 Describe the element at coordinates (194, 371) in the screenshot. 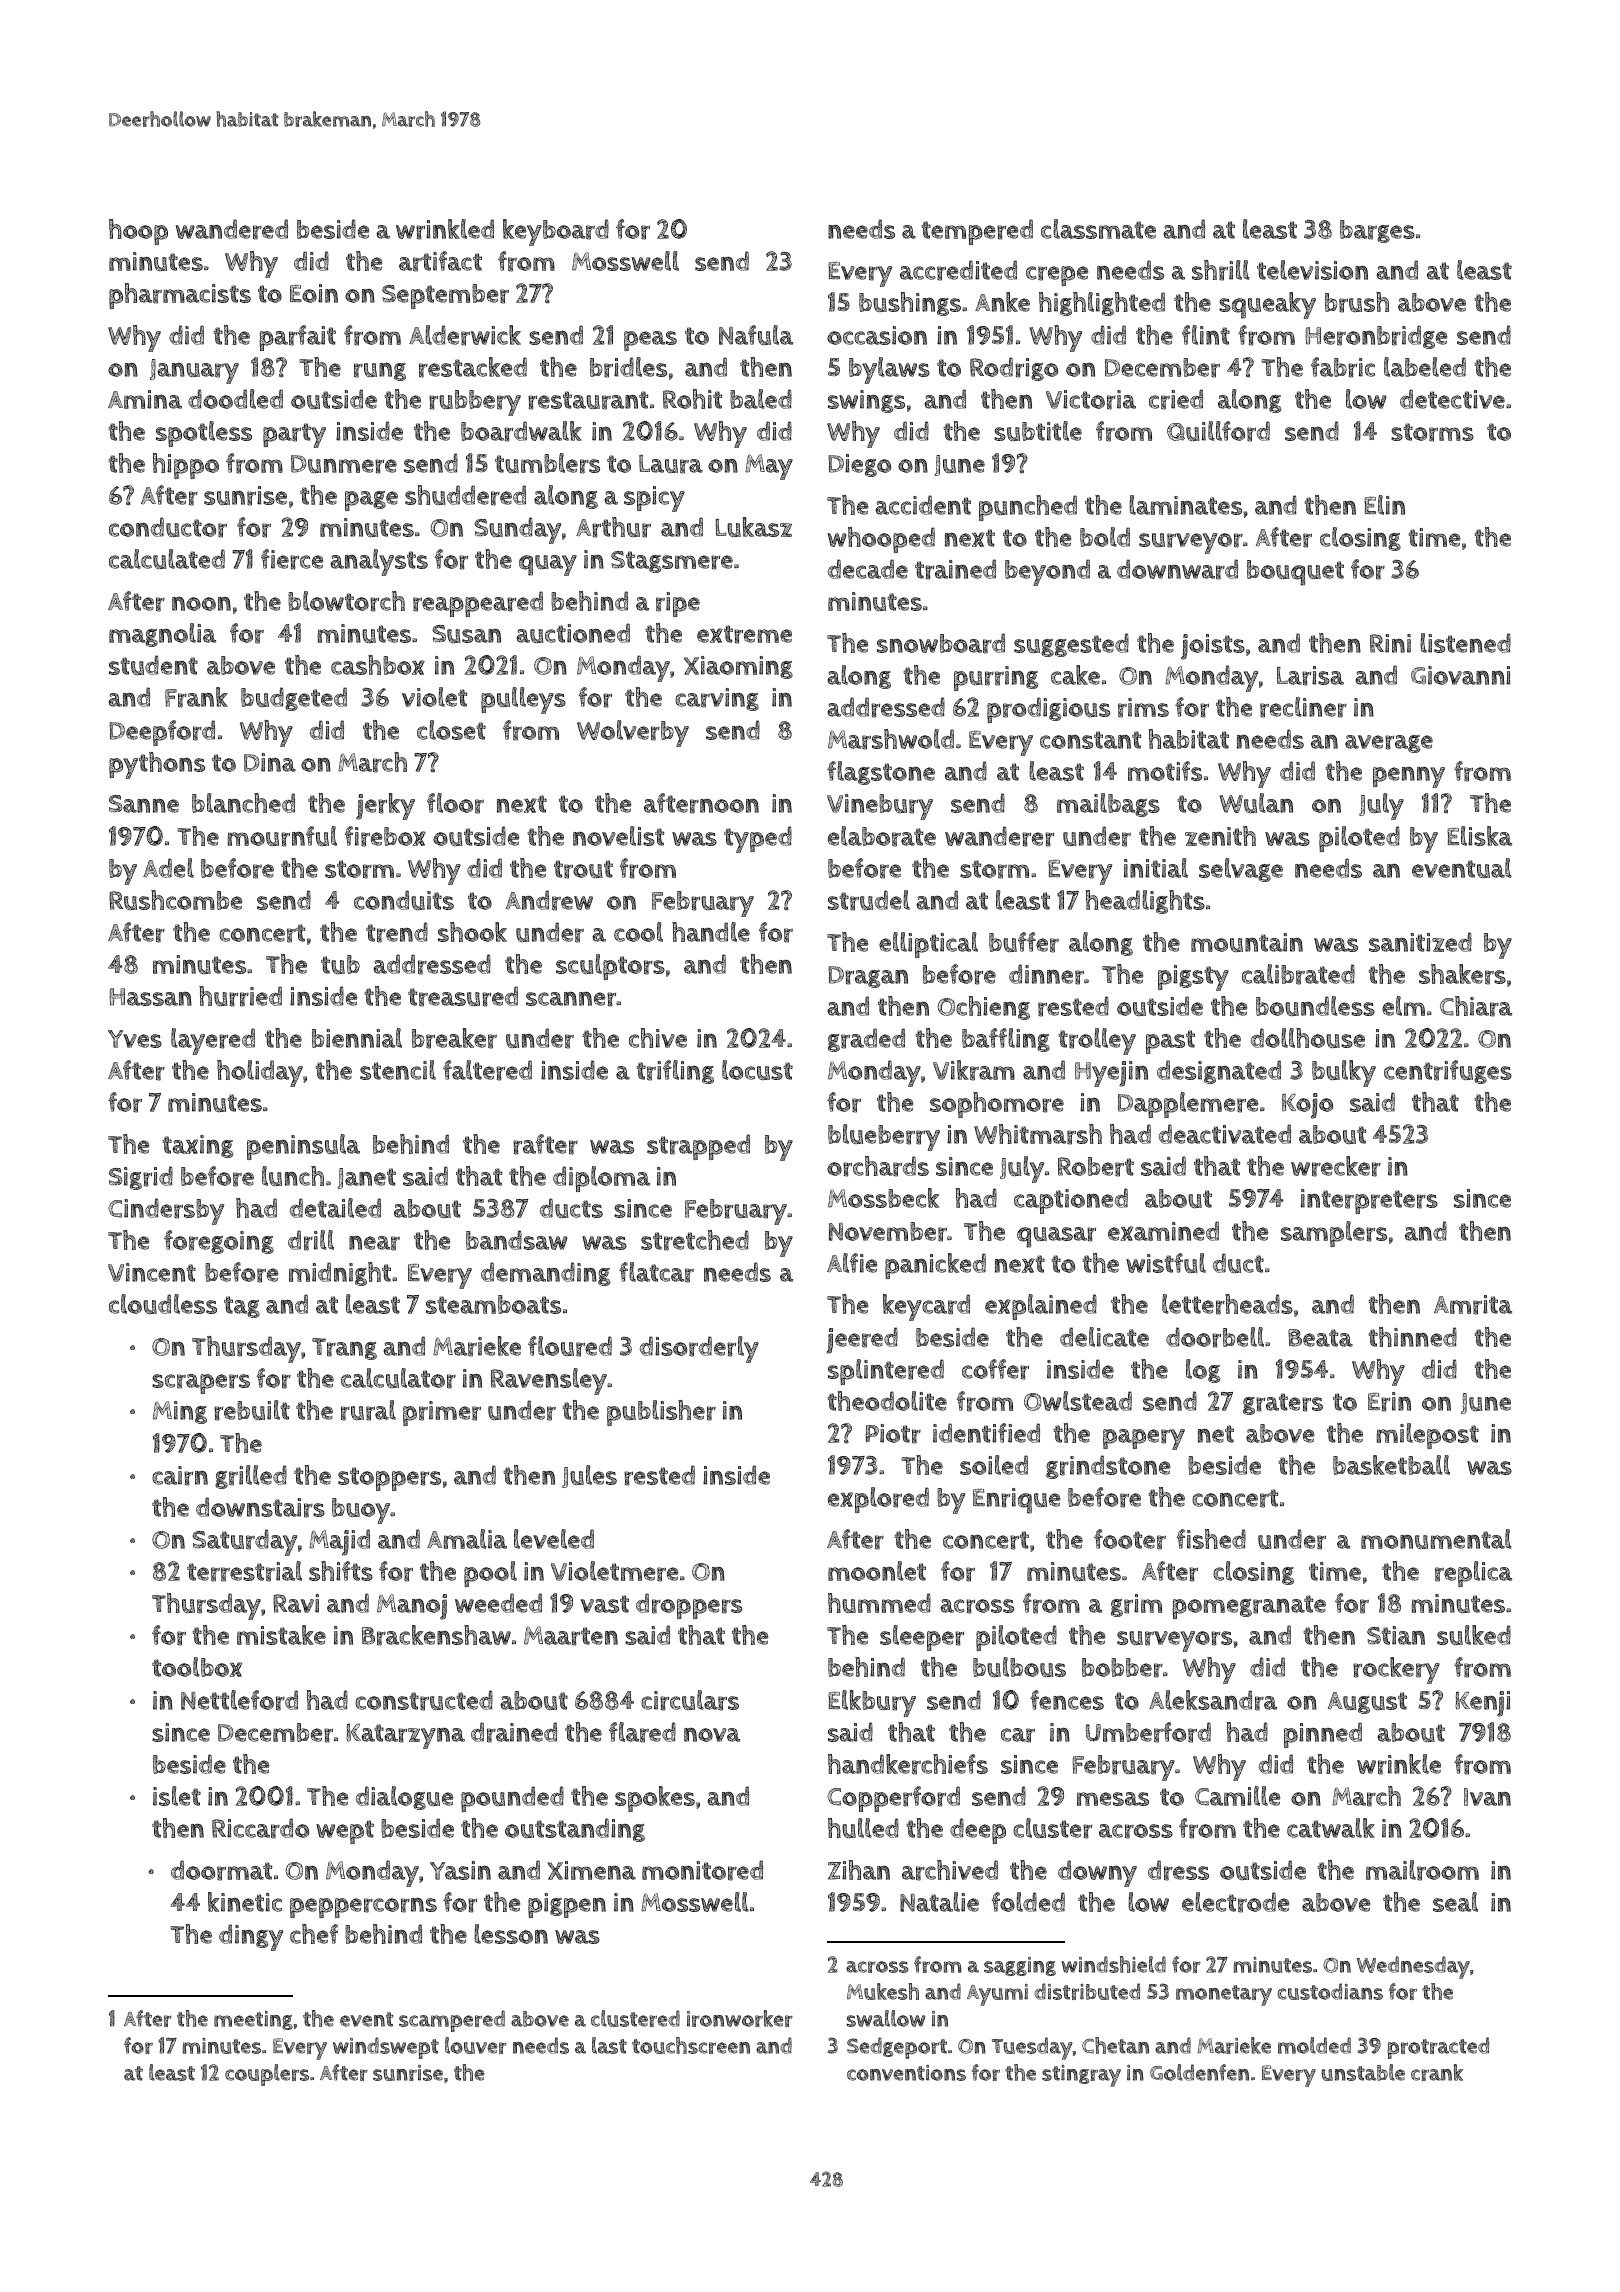

I see `January` at that location.
